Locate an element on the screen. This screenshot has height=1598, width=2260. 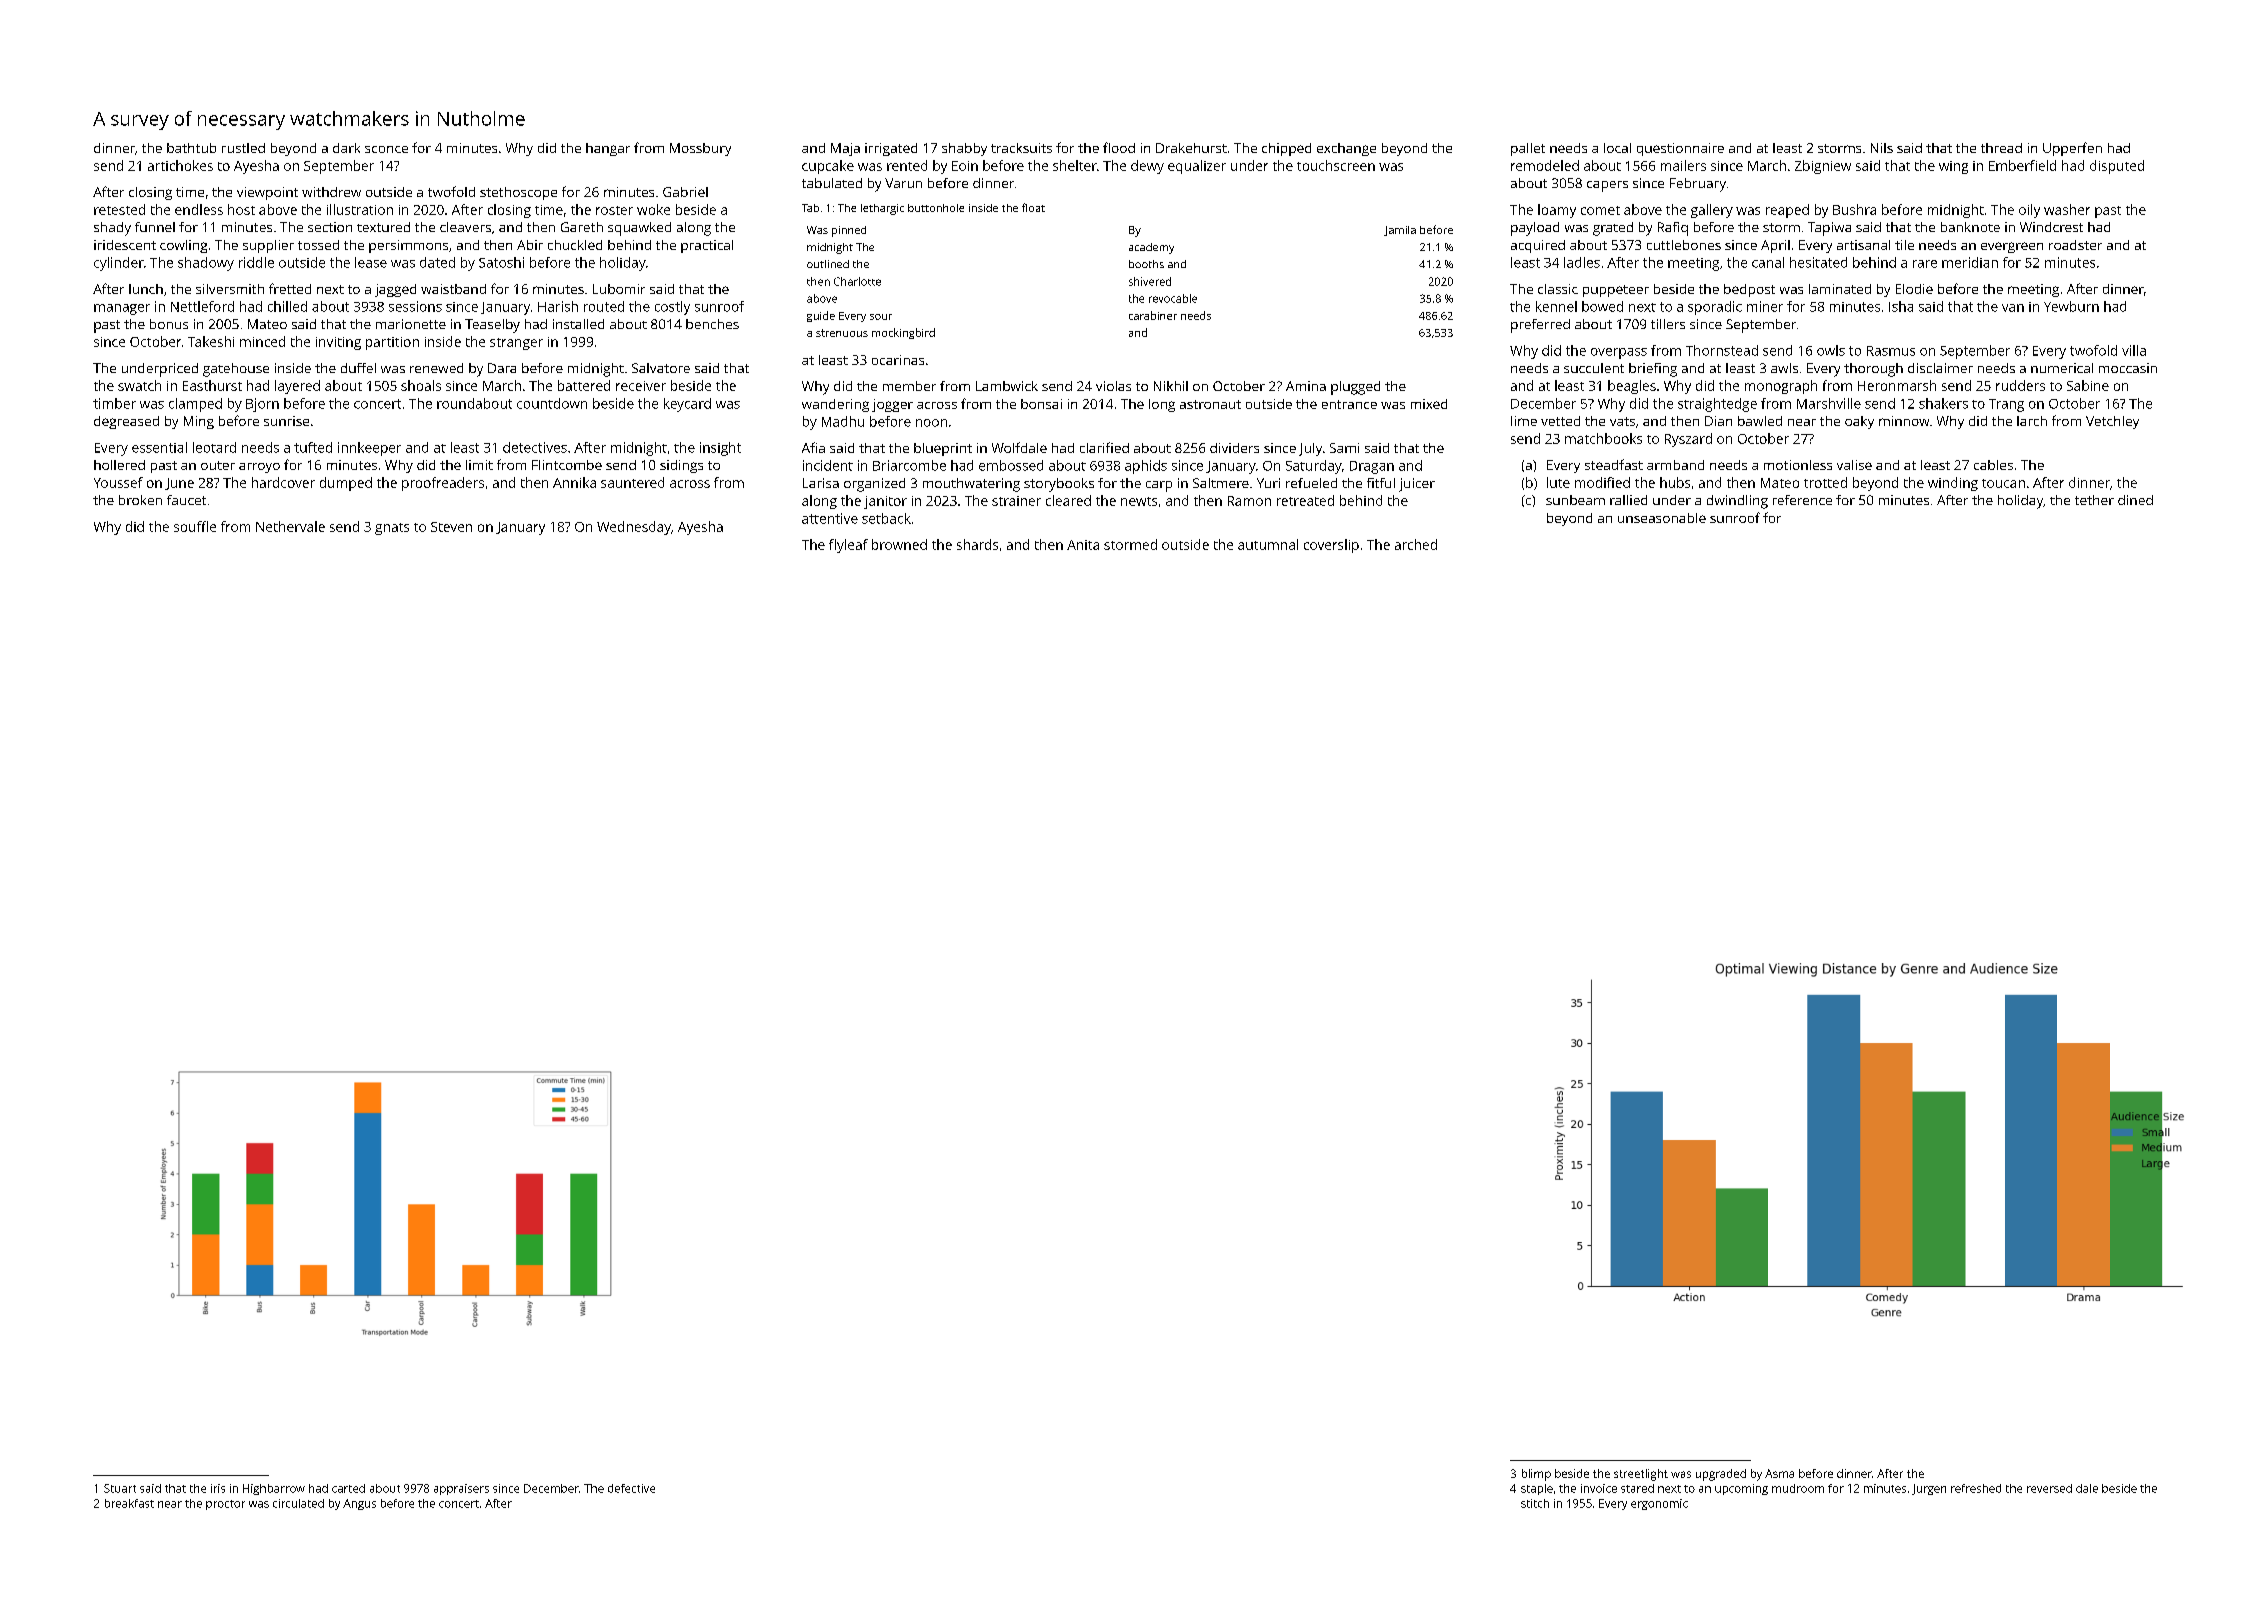
rustled is located at coordinates (243, 148).
